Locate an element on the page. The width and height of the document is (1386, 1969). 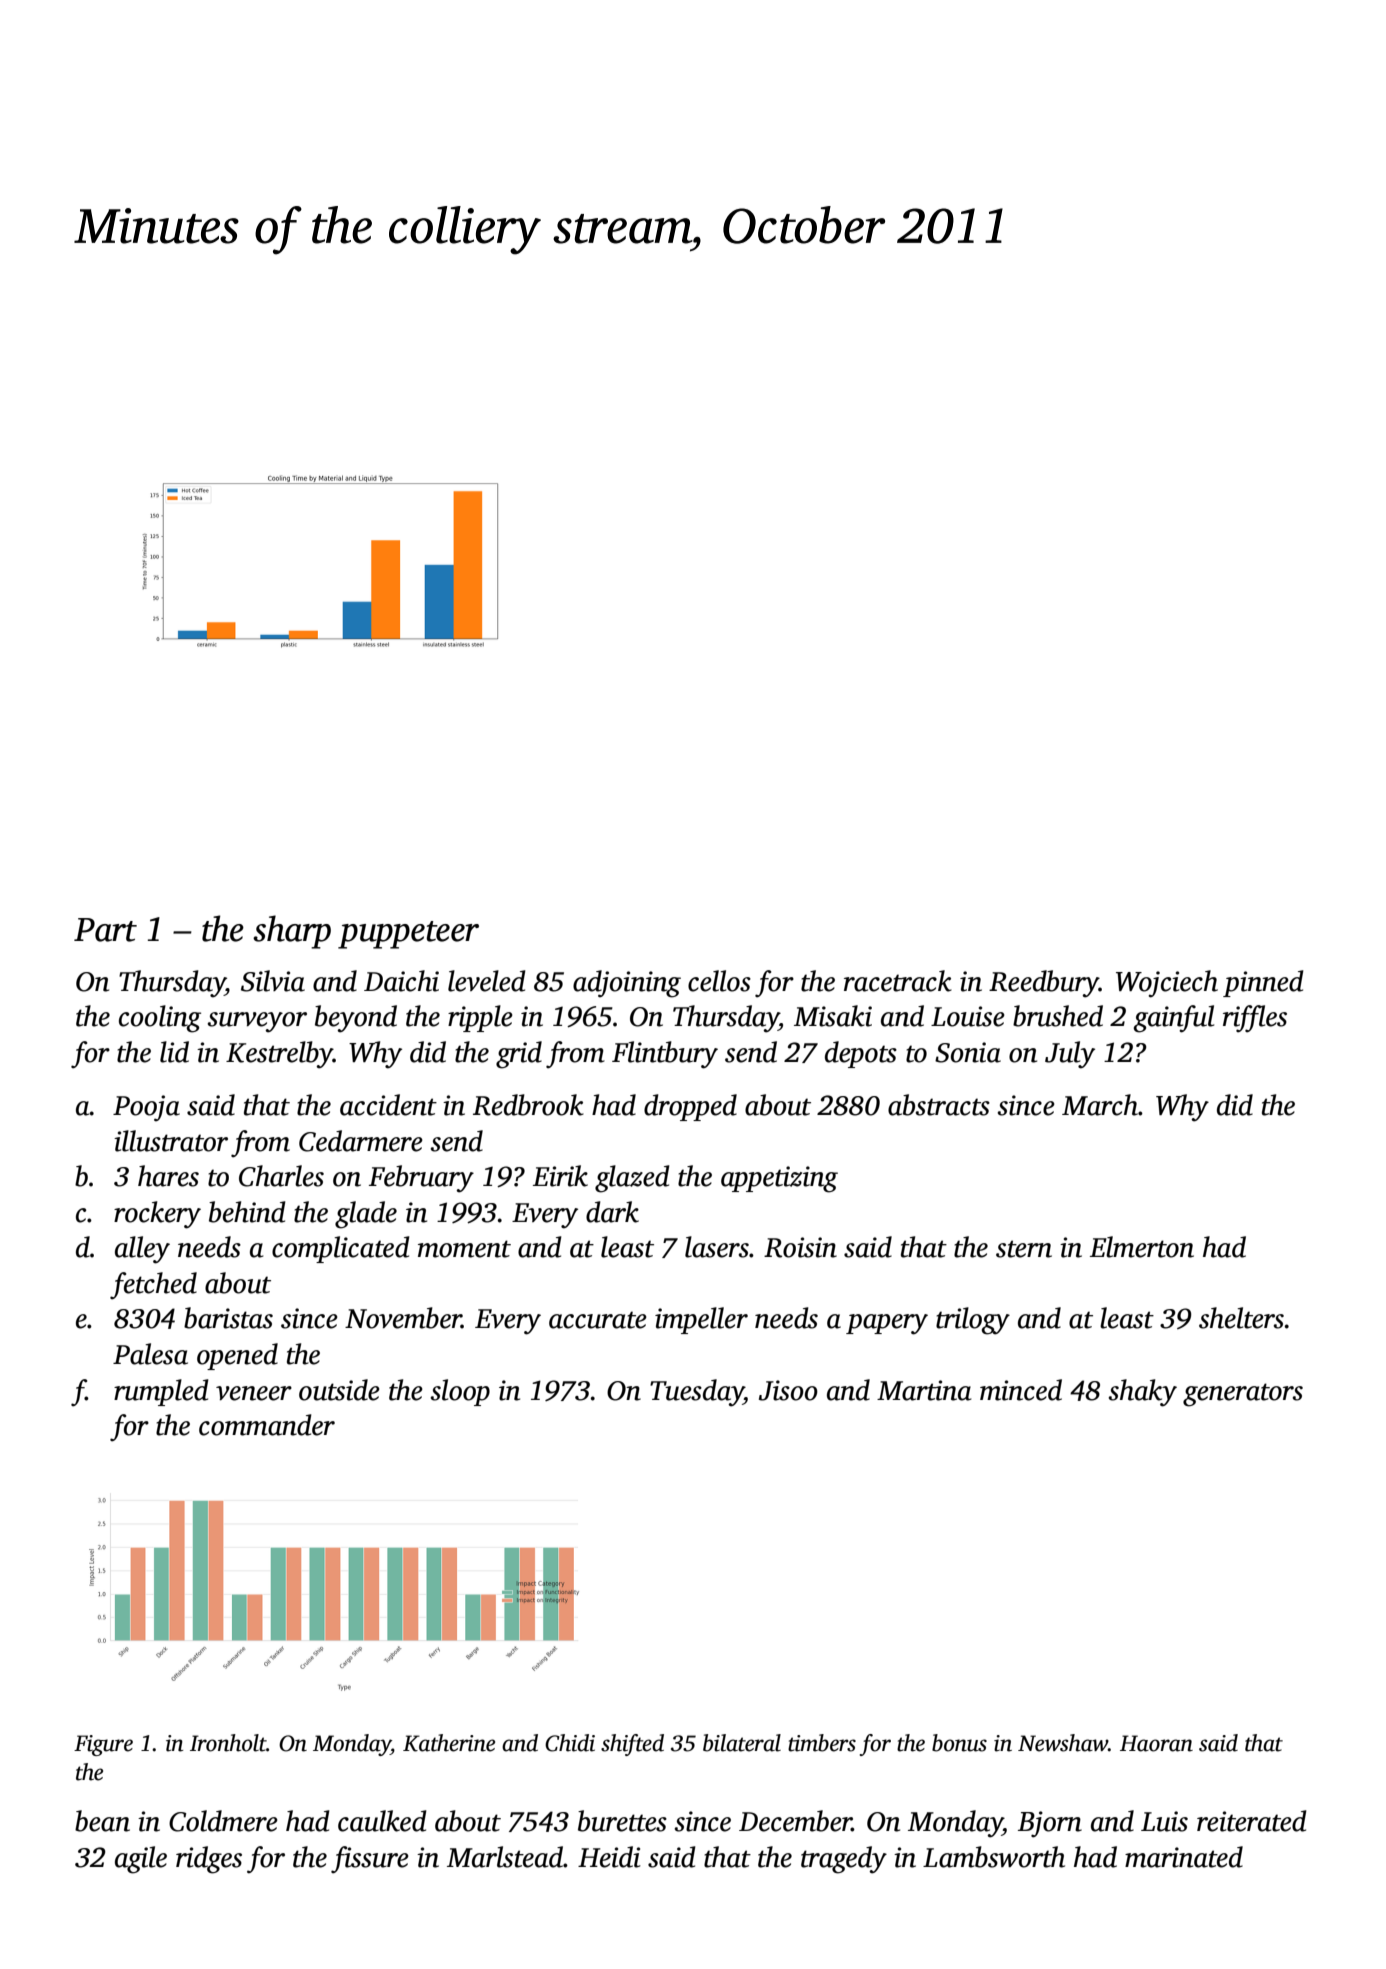
Haoran is located at coordinates (1156, 1743).
